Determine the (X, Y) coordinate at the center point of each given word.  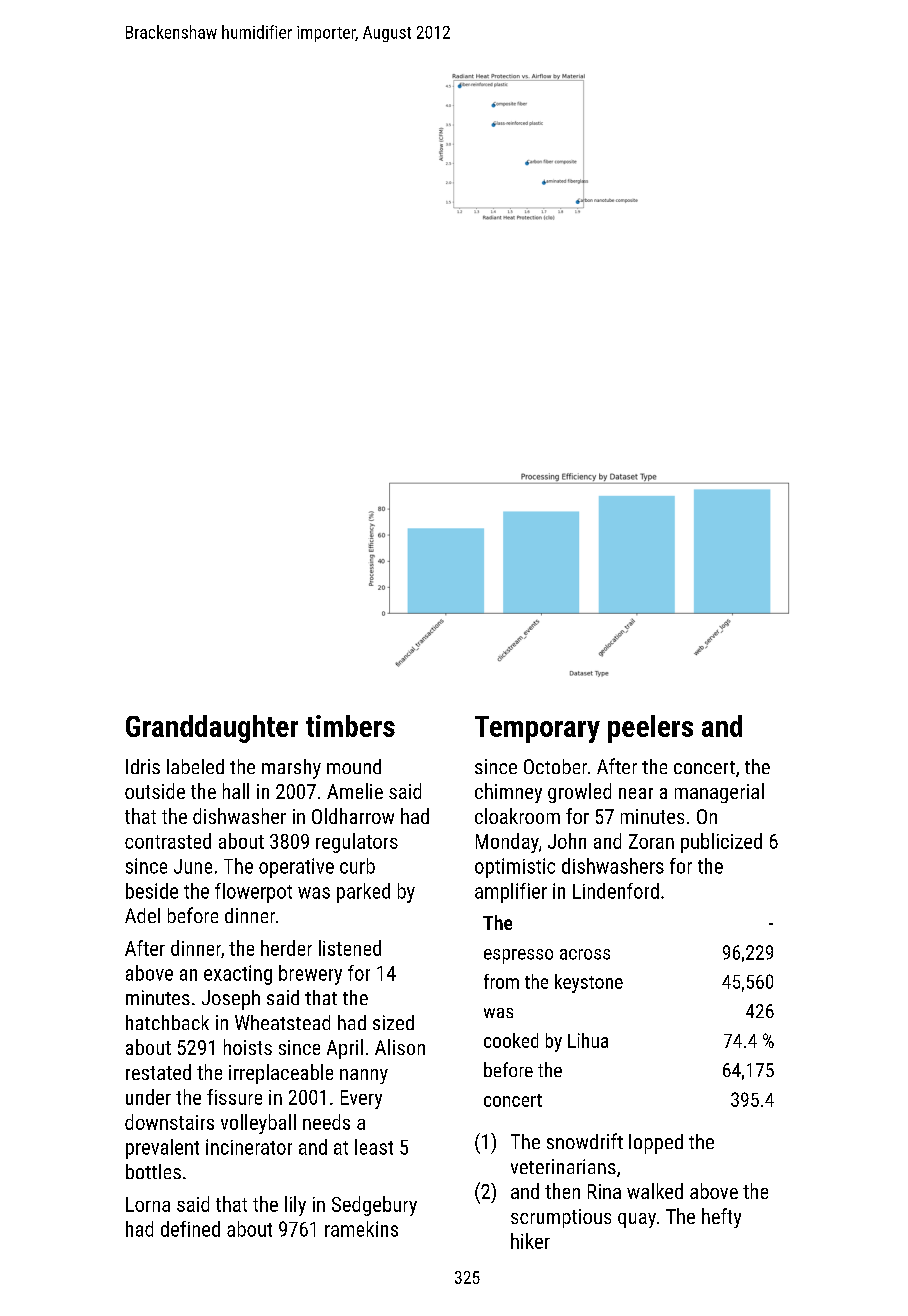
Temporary (537, 729)
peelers (650, 729)
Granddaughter (212, 729)
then (562, 1191)
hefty (721, 1218)
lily (295, 1206)
